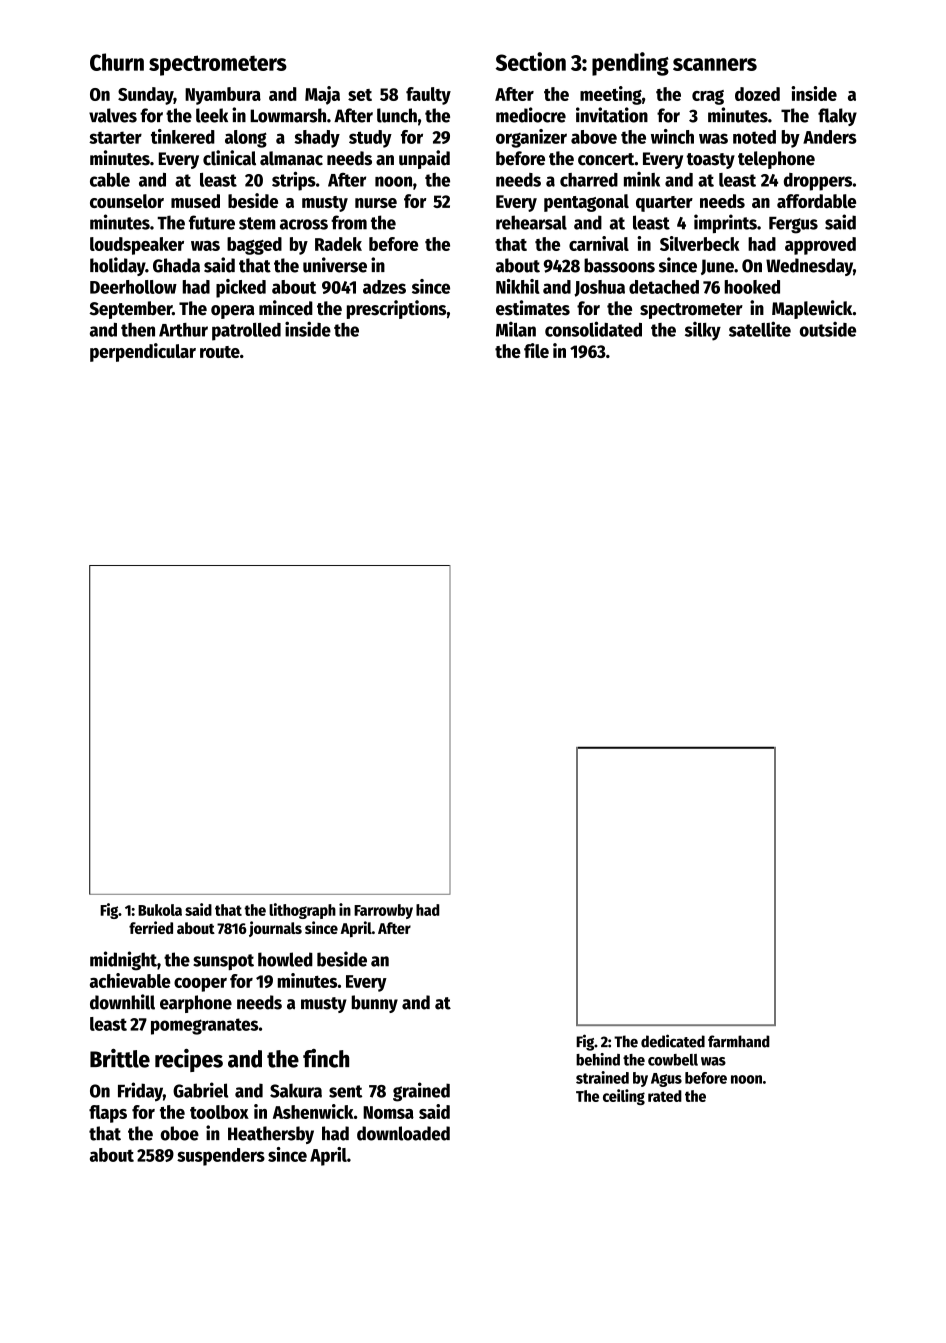 The image size is (946, 1343). I want to click on farmhand, so click(739, 1041).
